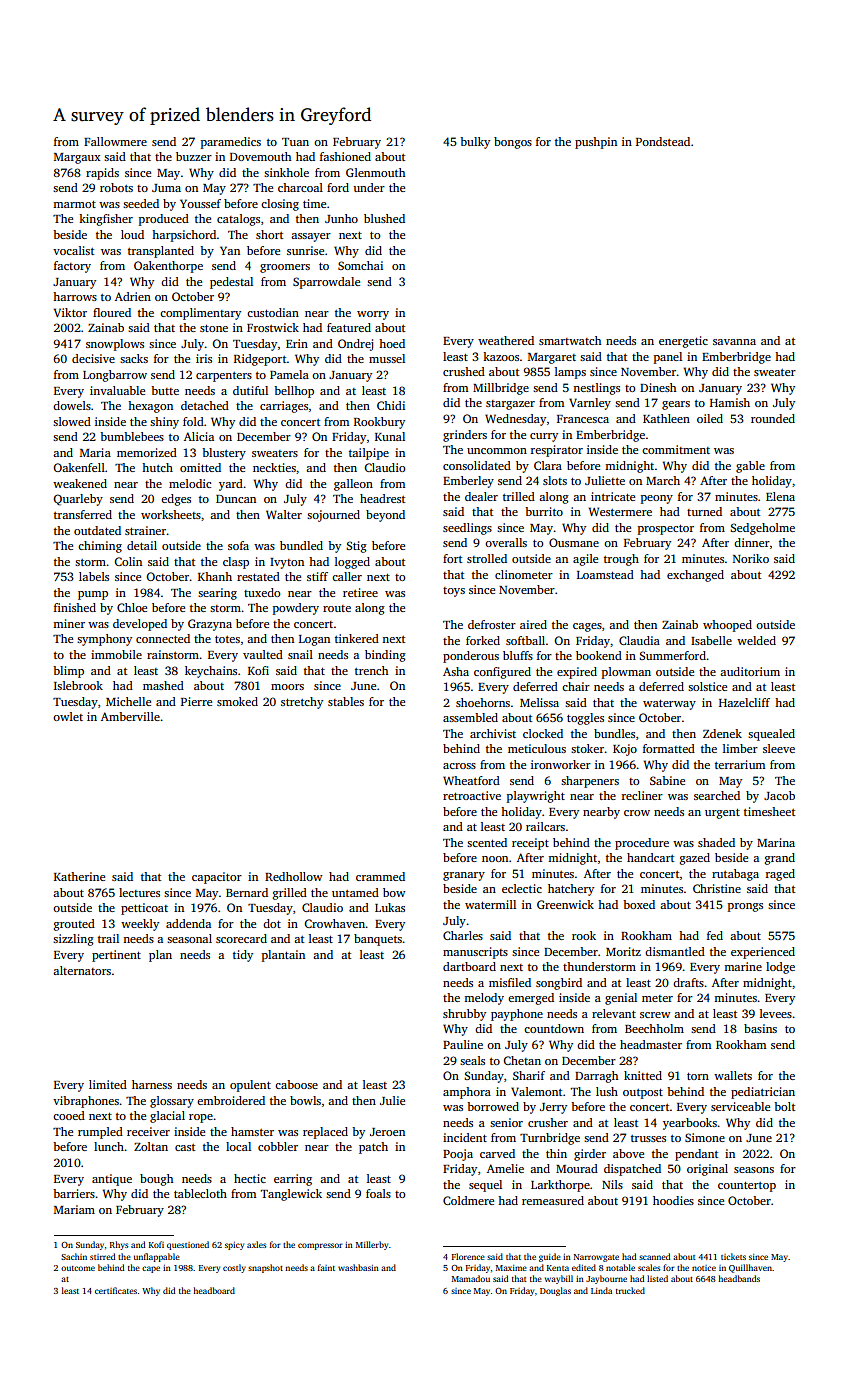 The image size is (849, 1400). What do you see at coordinates (623, 951) in the screenshot?
I see `Moritz` at bounding box center [623, 951].
